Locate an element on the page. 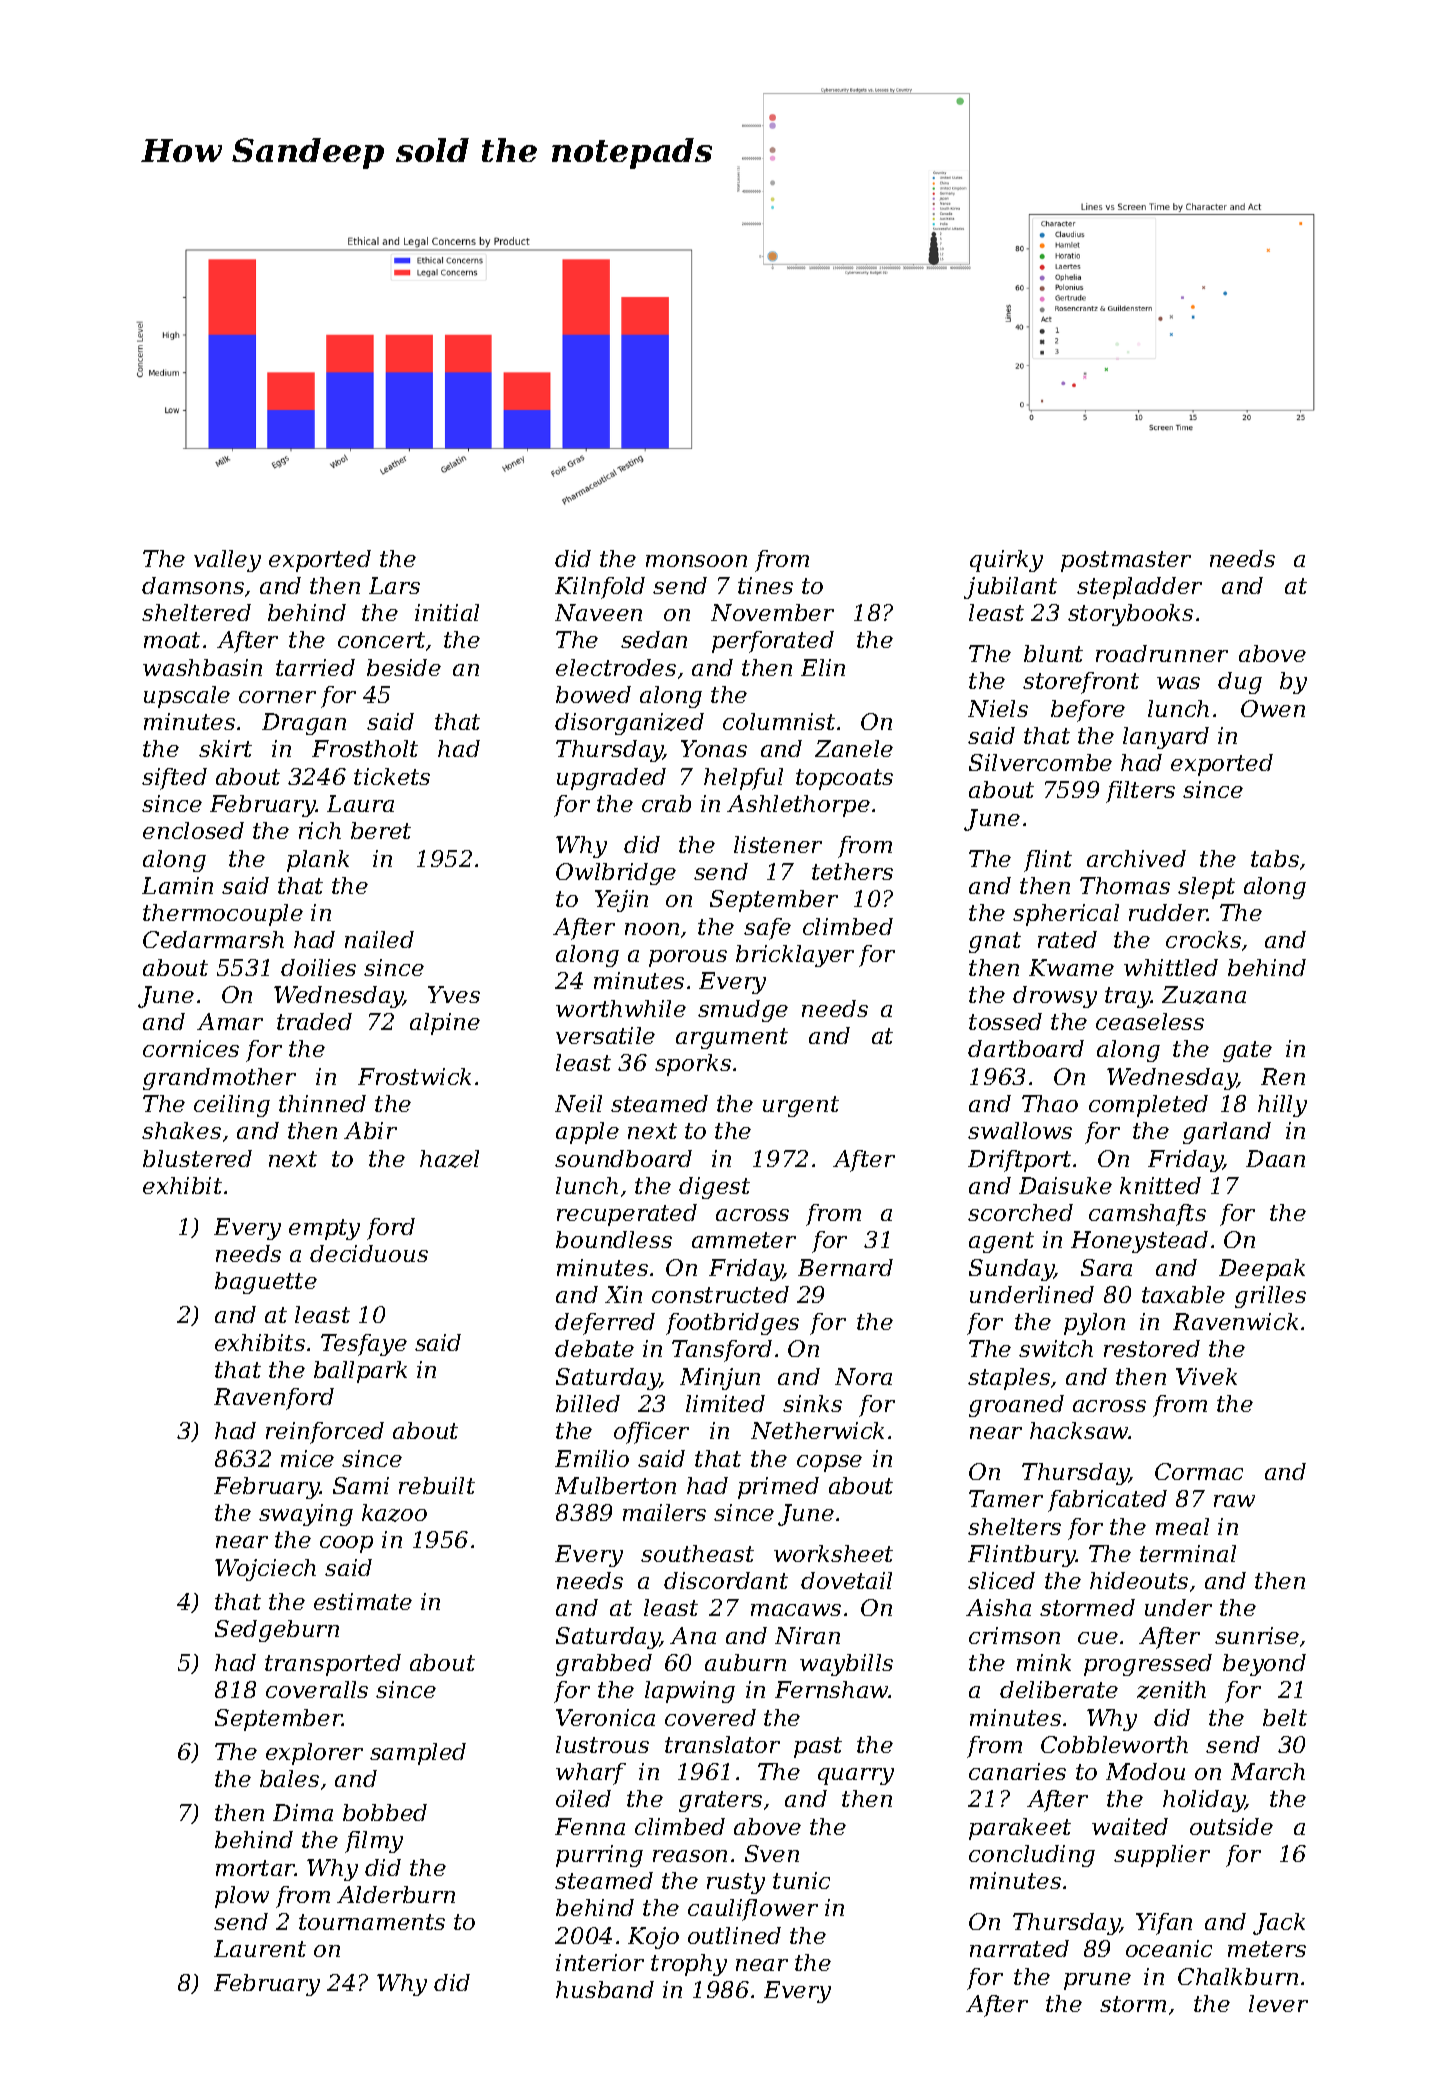 Image resolution: width=1450 pixels, height=2100 pixels. Neil is located at coordinates (578, 1103).
